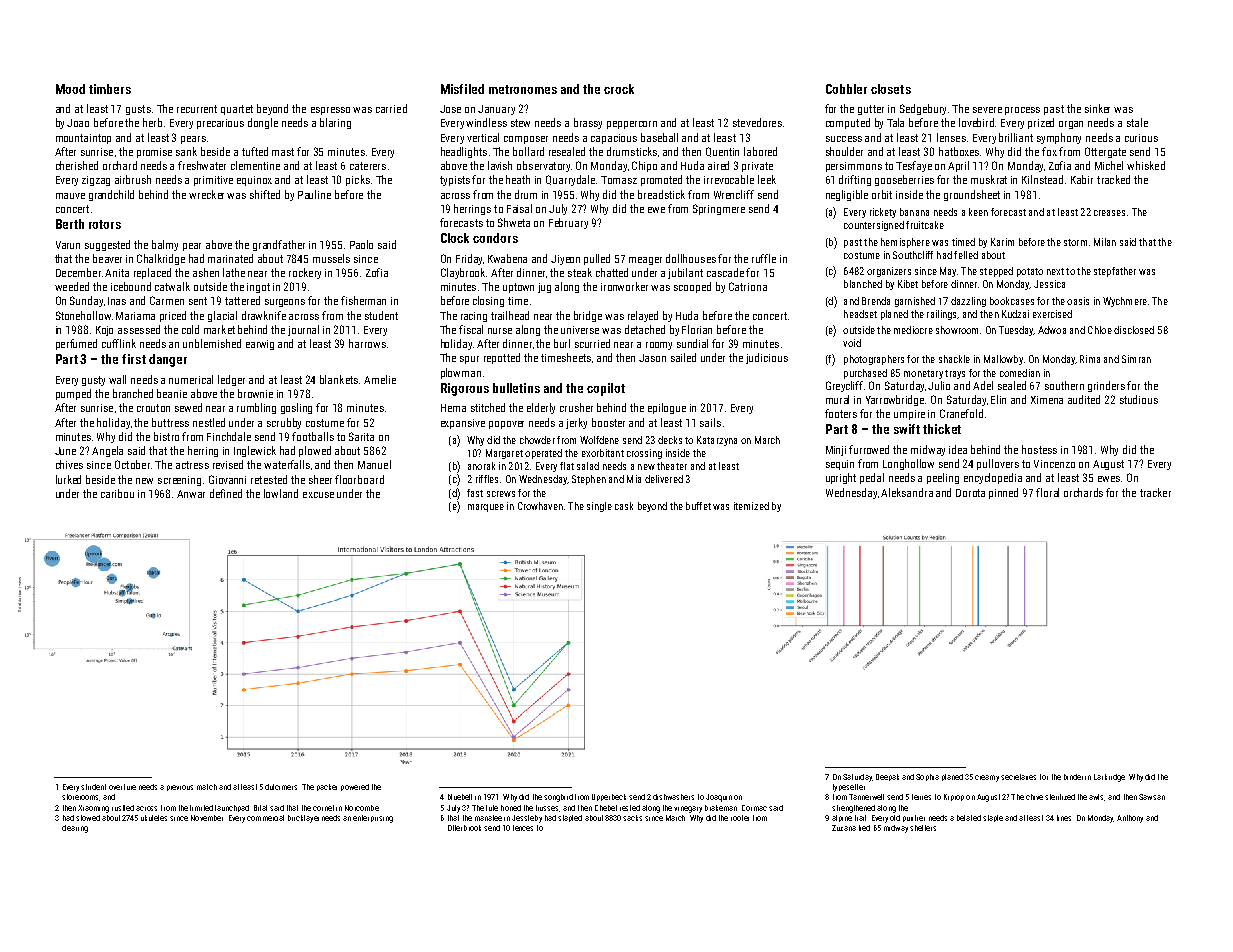  I want to click on Margaret, so click(504, 454).
